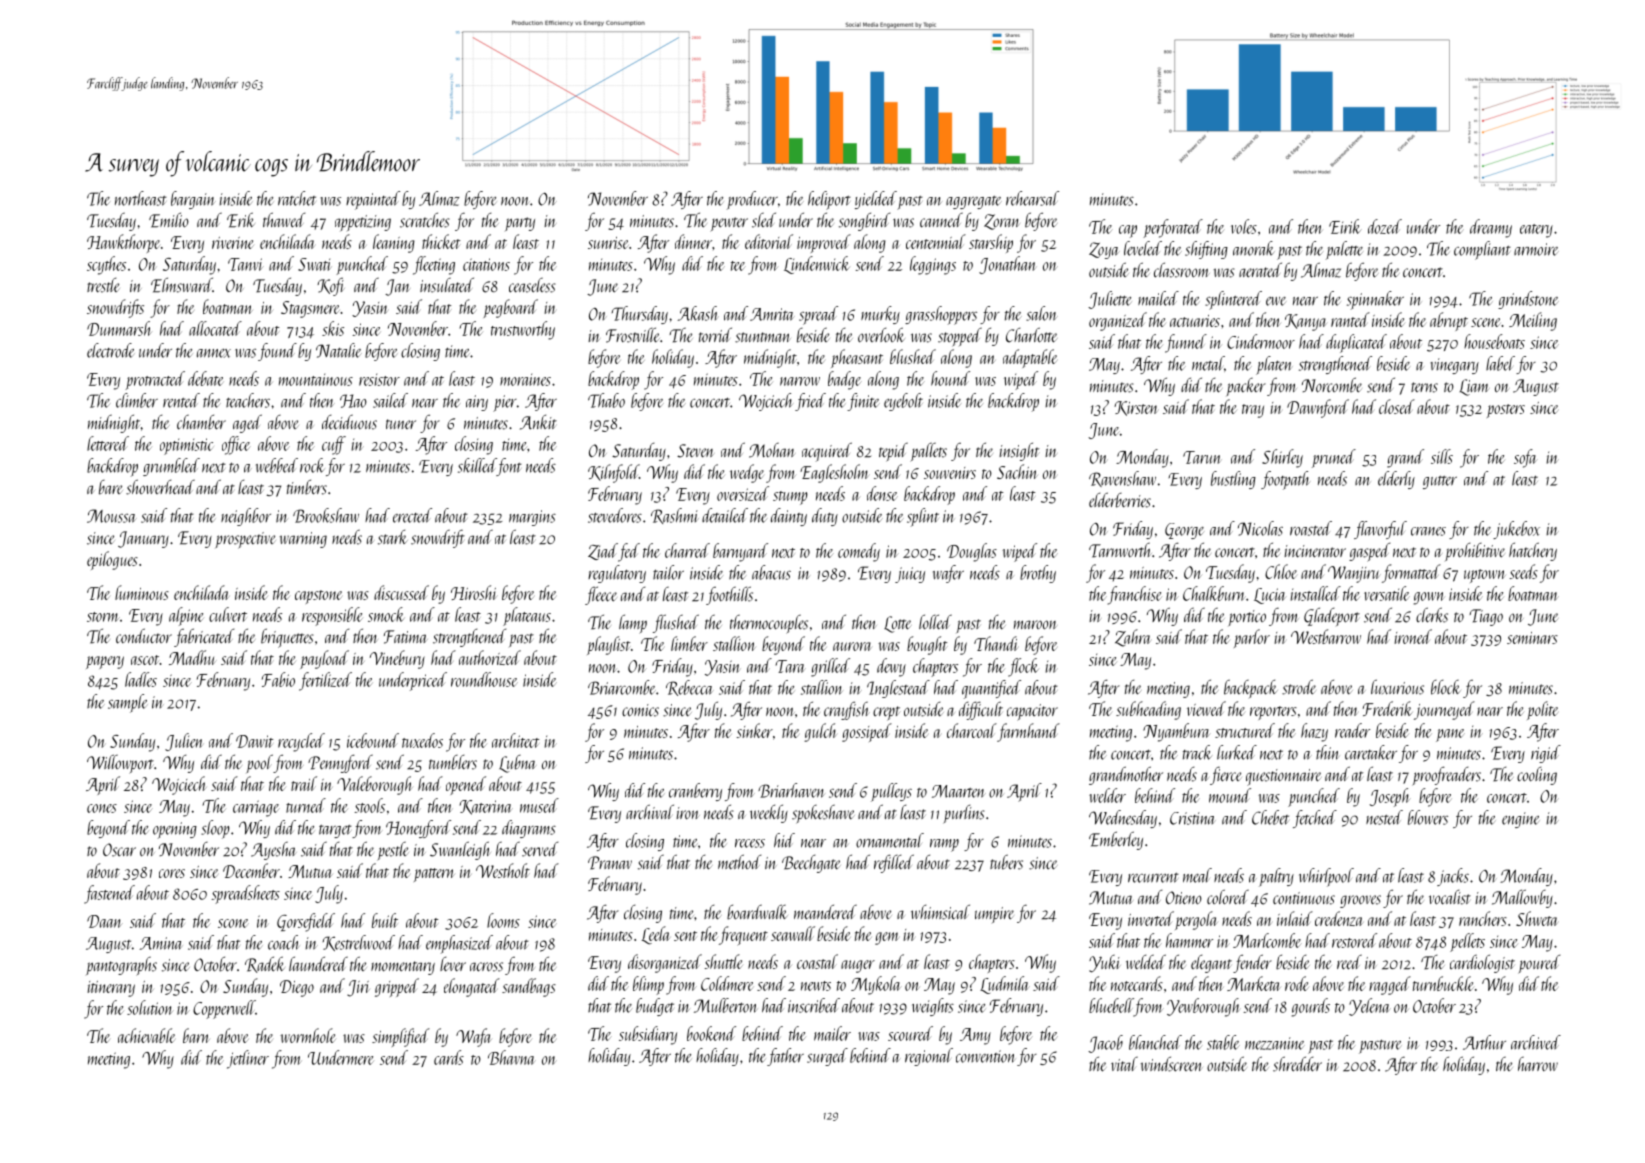  I want to click on palette, so click(1344, 250).
